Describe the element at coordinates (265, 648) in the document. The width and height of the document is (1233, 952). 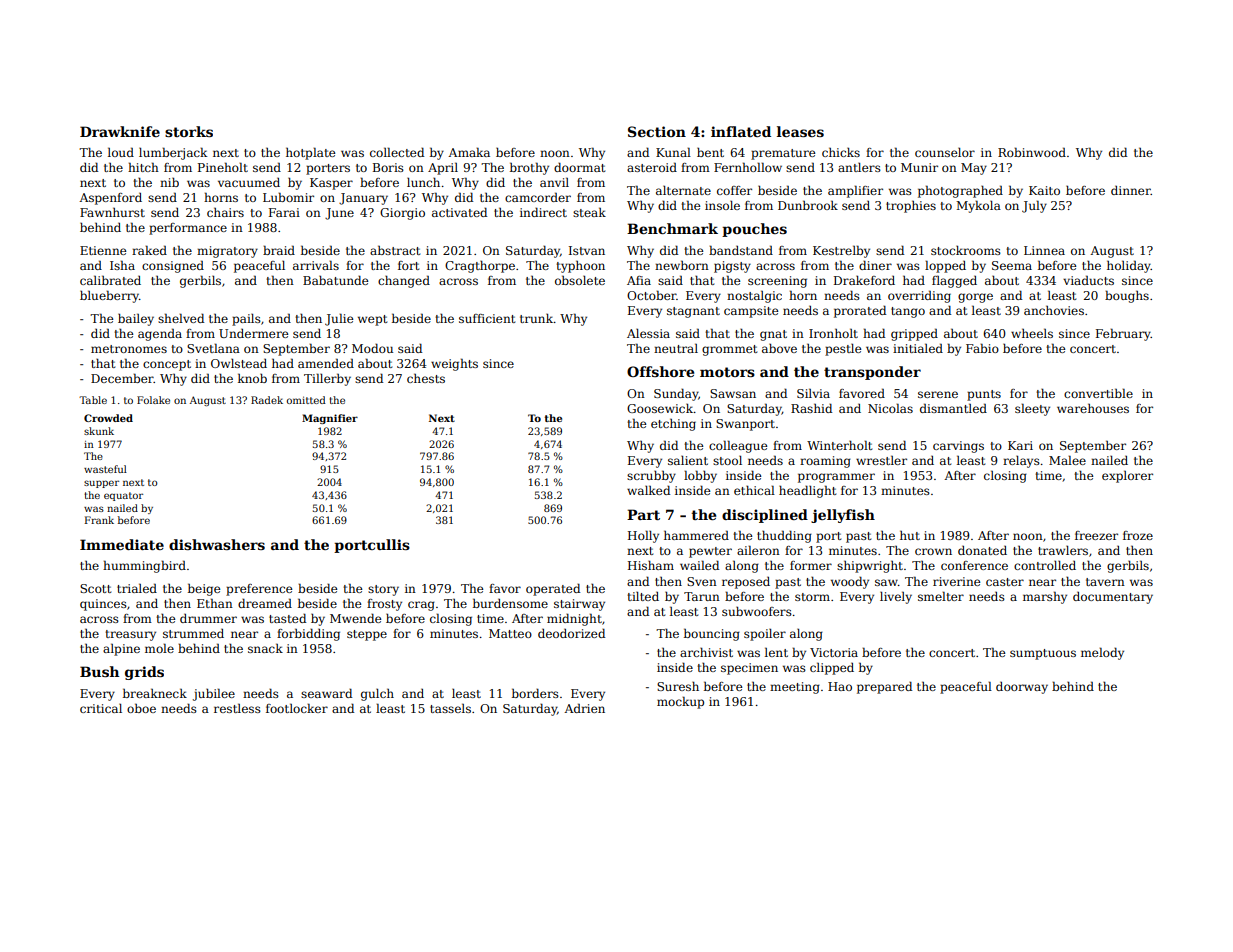
I see `snack` at that location.
